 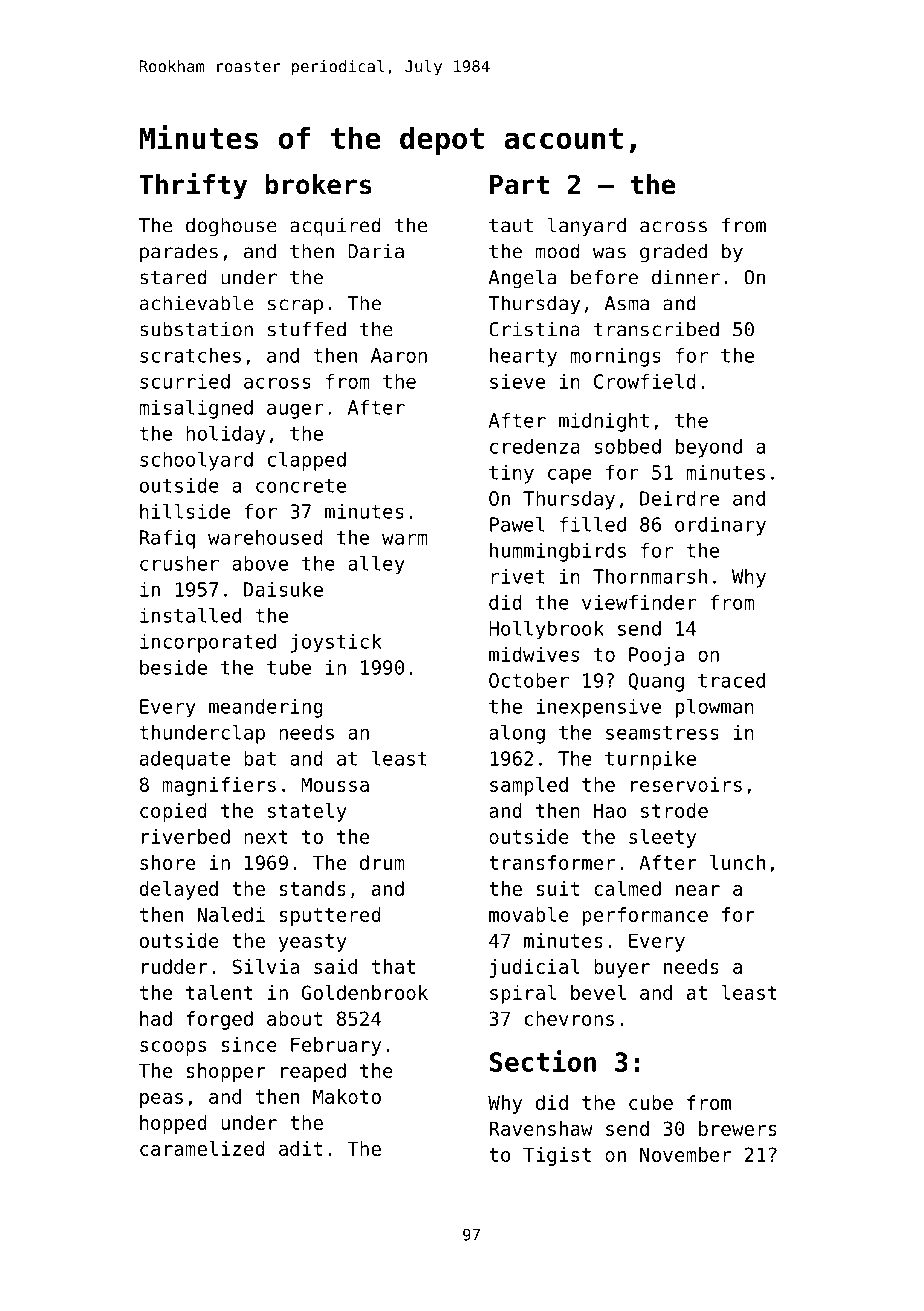 I want to click on Part, so click(x=519, y=185).
